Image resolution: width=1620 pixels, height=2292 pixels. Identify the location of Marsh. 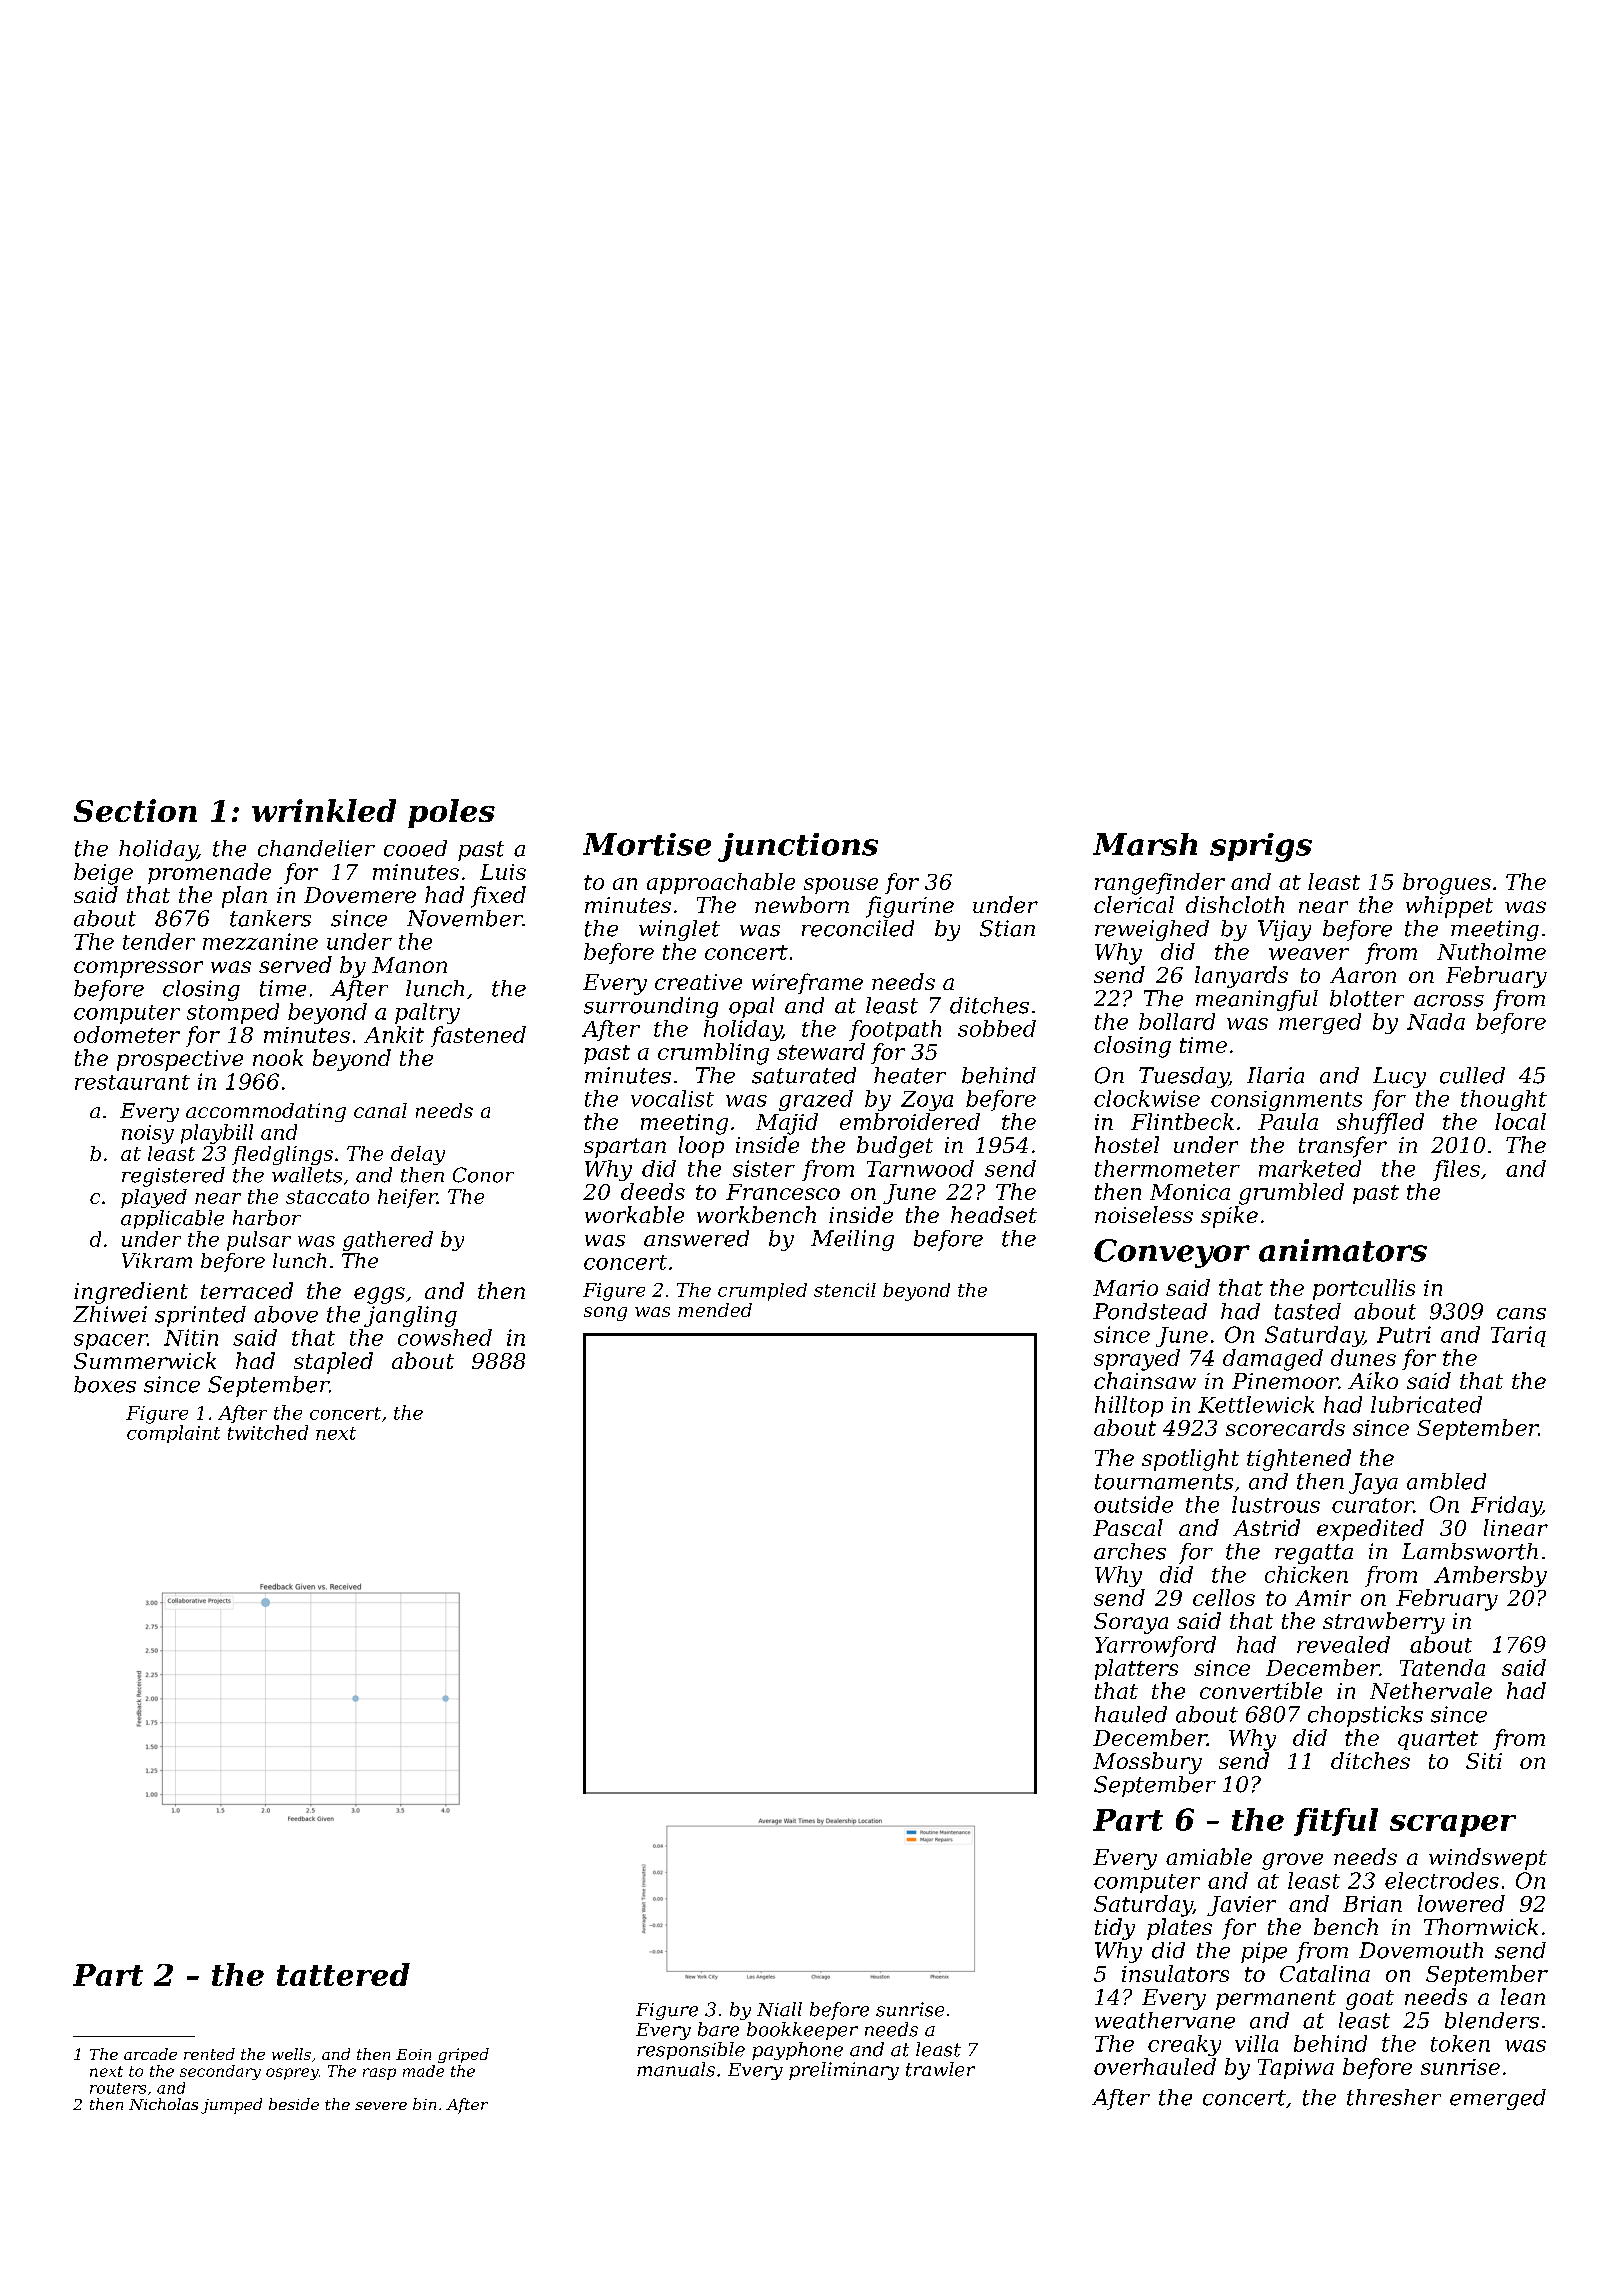
(1145, 844).
